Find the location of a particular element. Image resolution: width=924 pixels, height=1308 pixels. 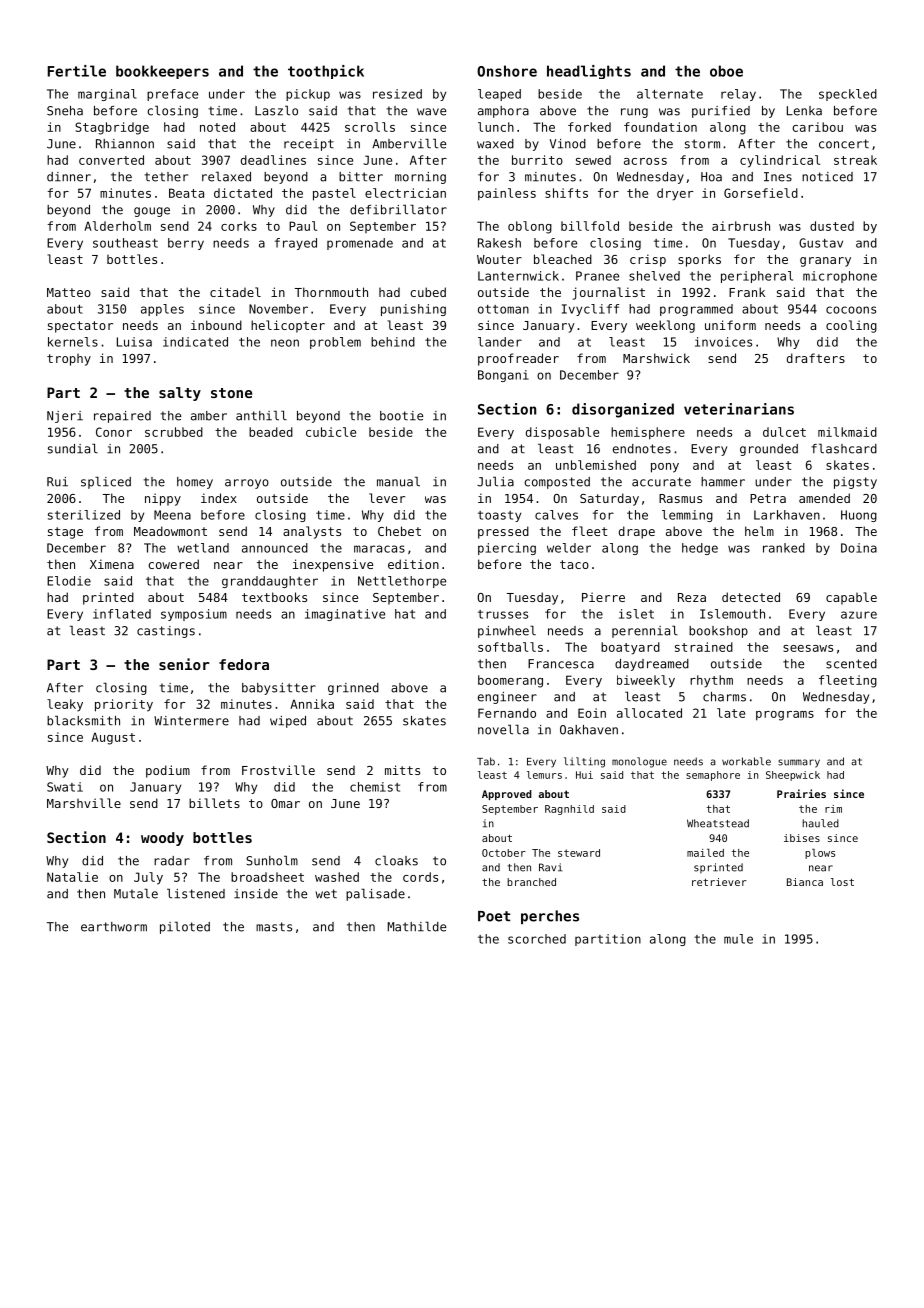

preface is located at coordinates (172, 95).
